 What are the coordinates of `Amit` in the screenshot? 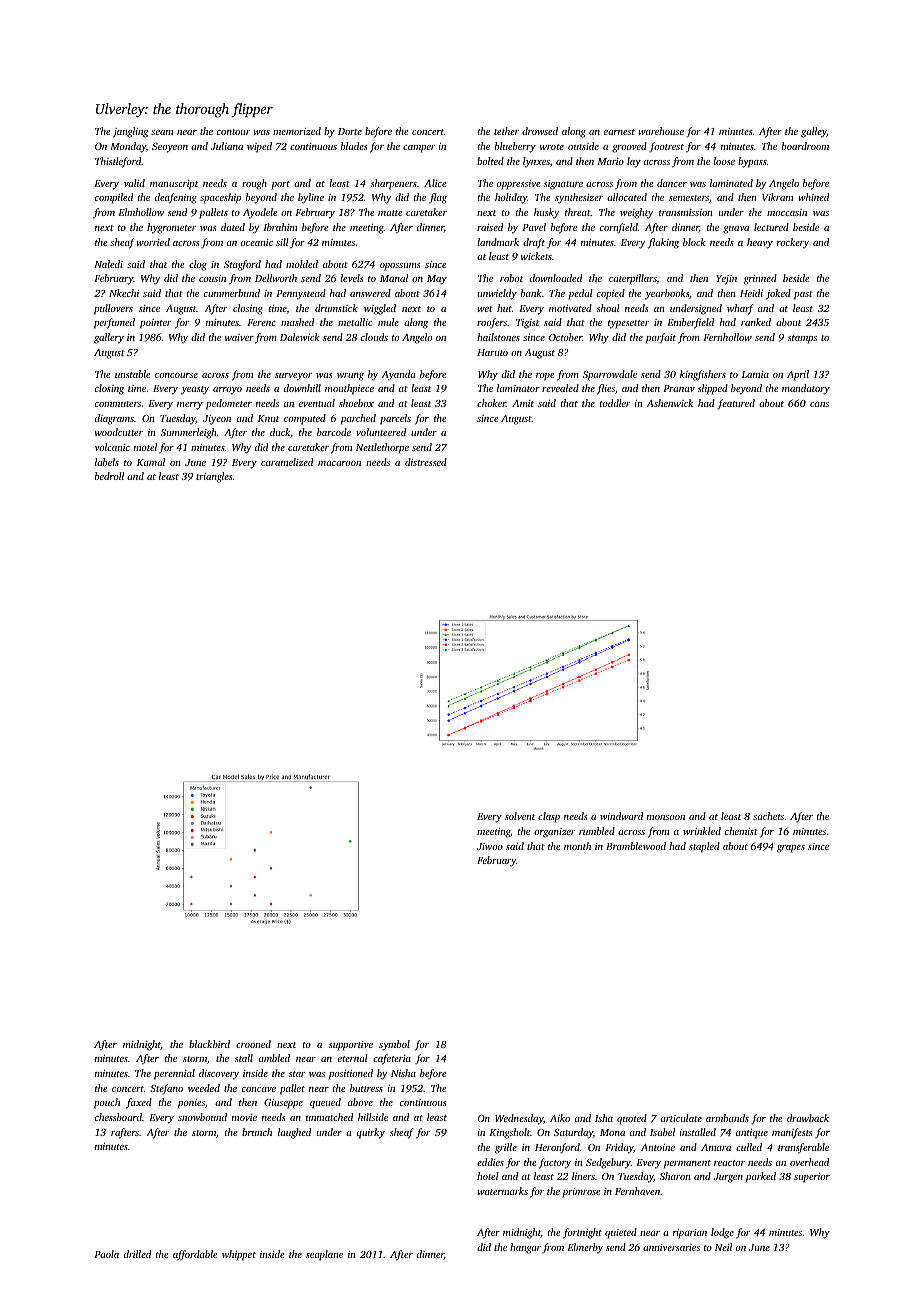 It's located at (523, 403).
